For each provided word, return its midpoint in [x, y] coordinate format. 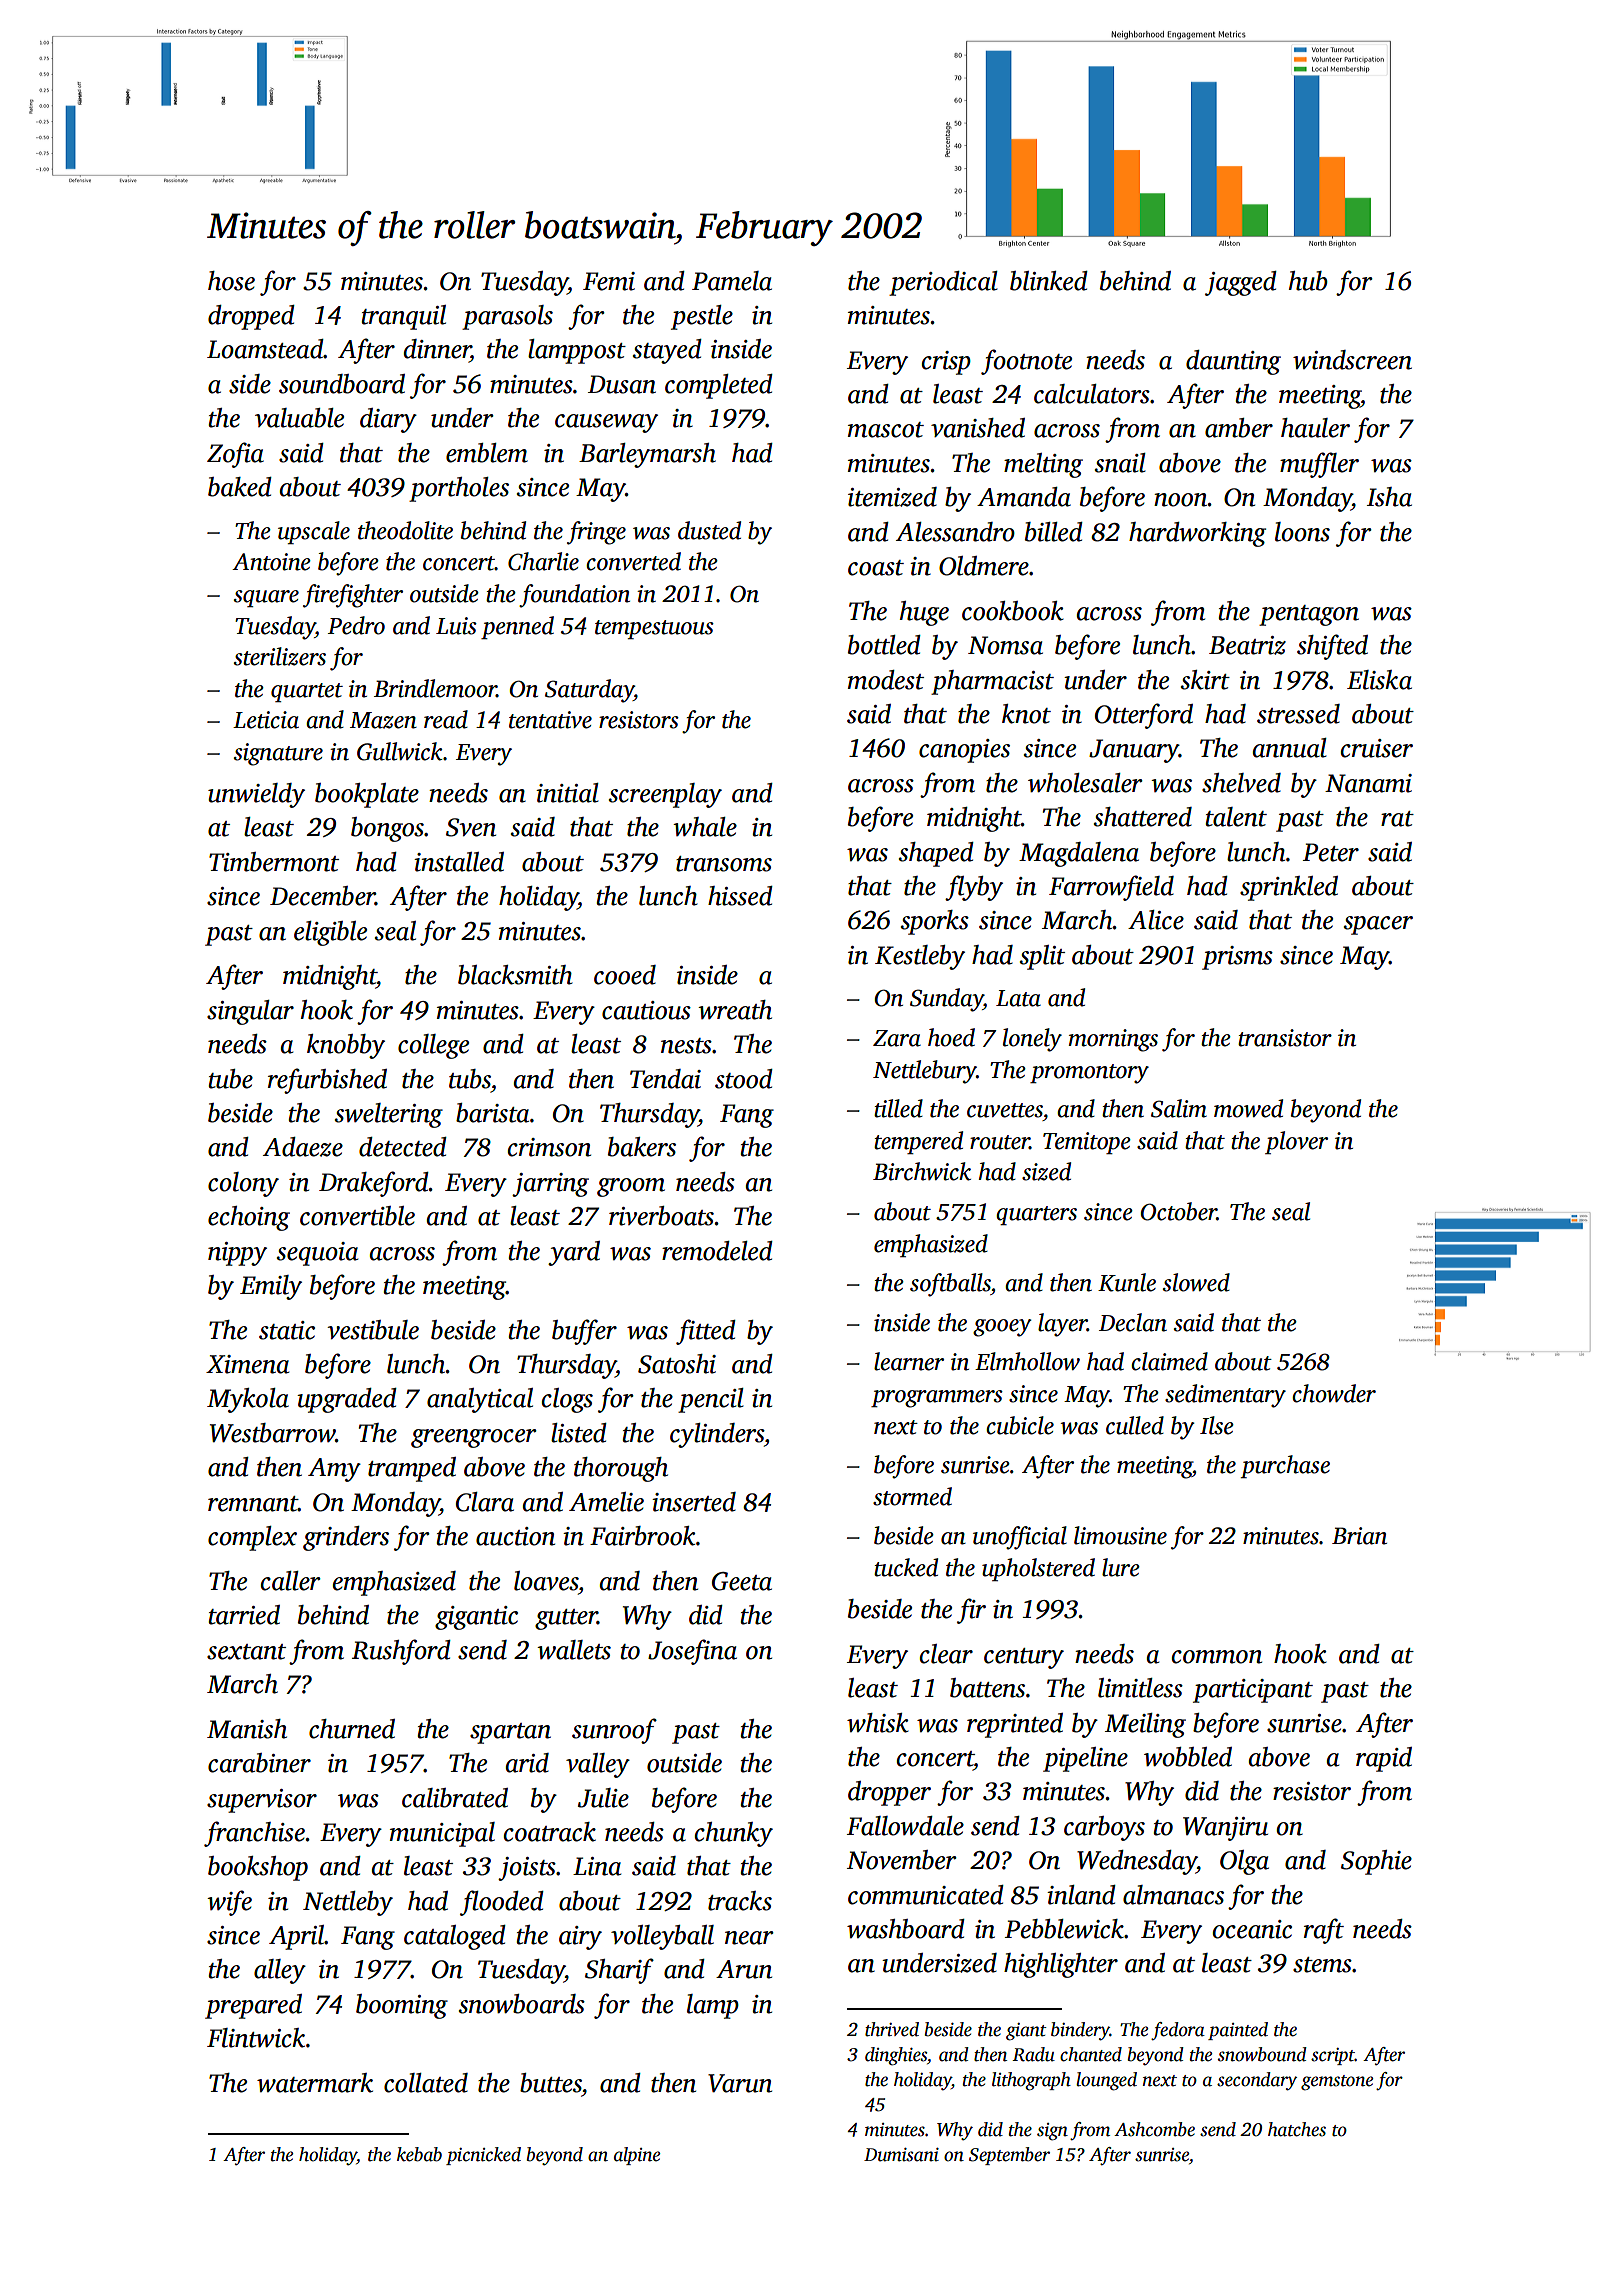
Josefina [692, 1652]
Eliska [1379, 680]
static [287, 1330]
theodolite [405, 530]
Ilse [1217, 1425]
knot [1026, 714]
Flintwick [256, 2038]
